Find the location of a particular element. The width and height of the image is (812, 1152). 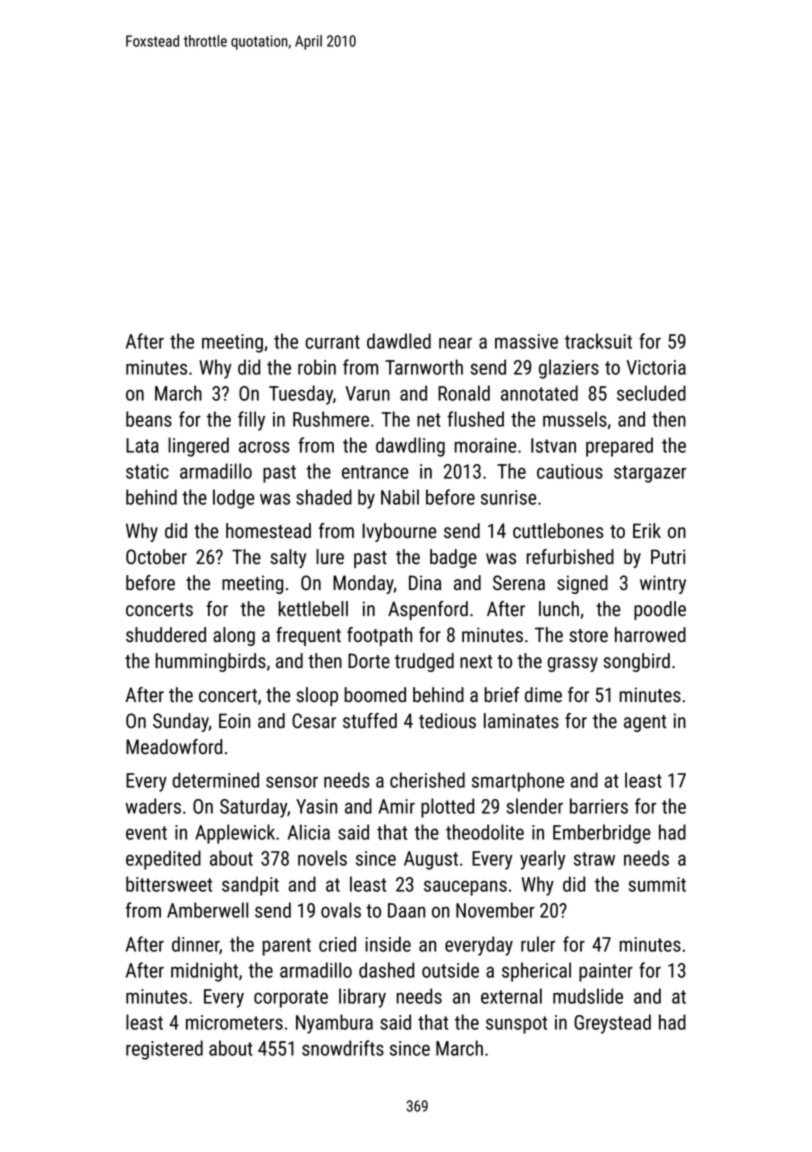

micrometers is located at coordinates (234, 1022).
